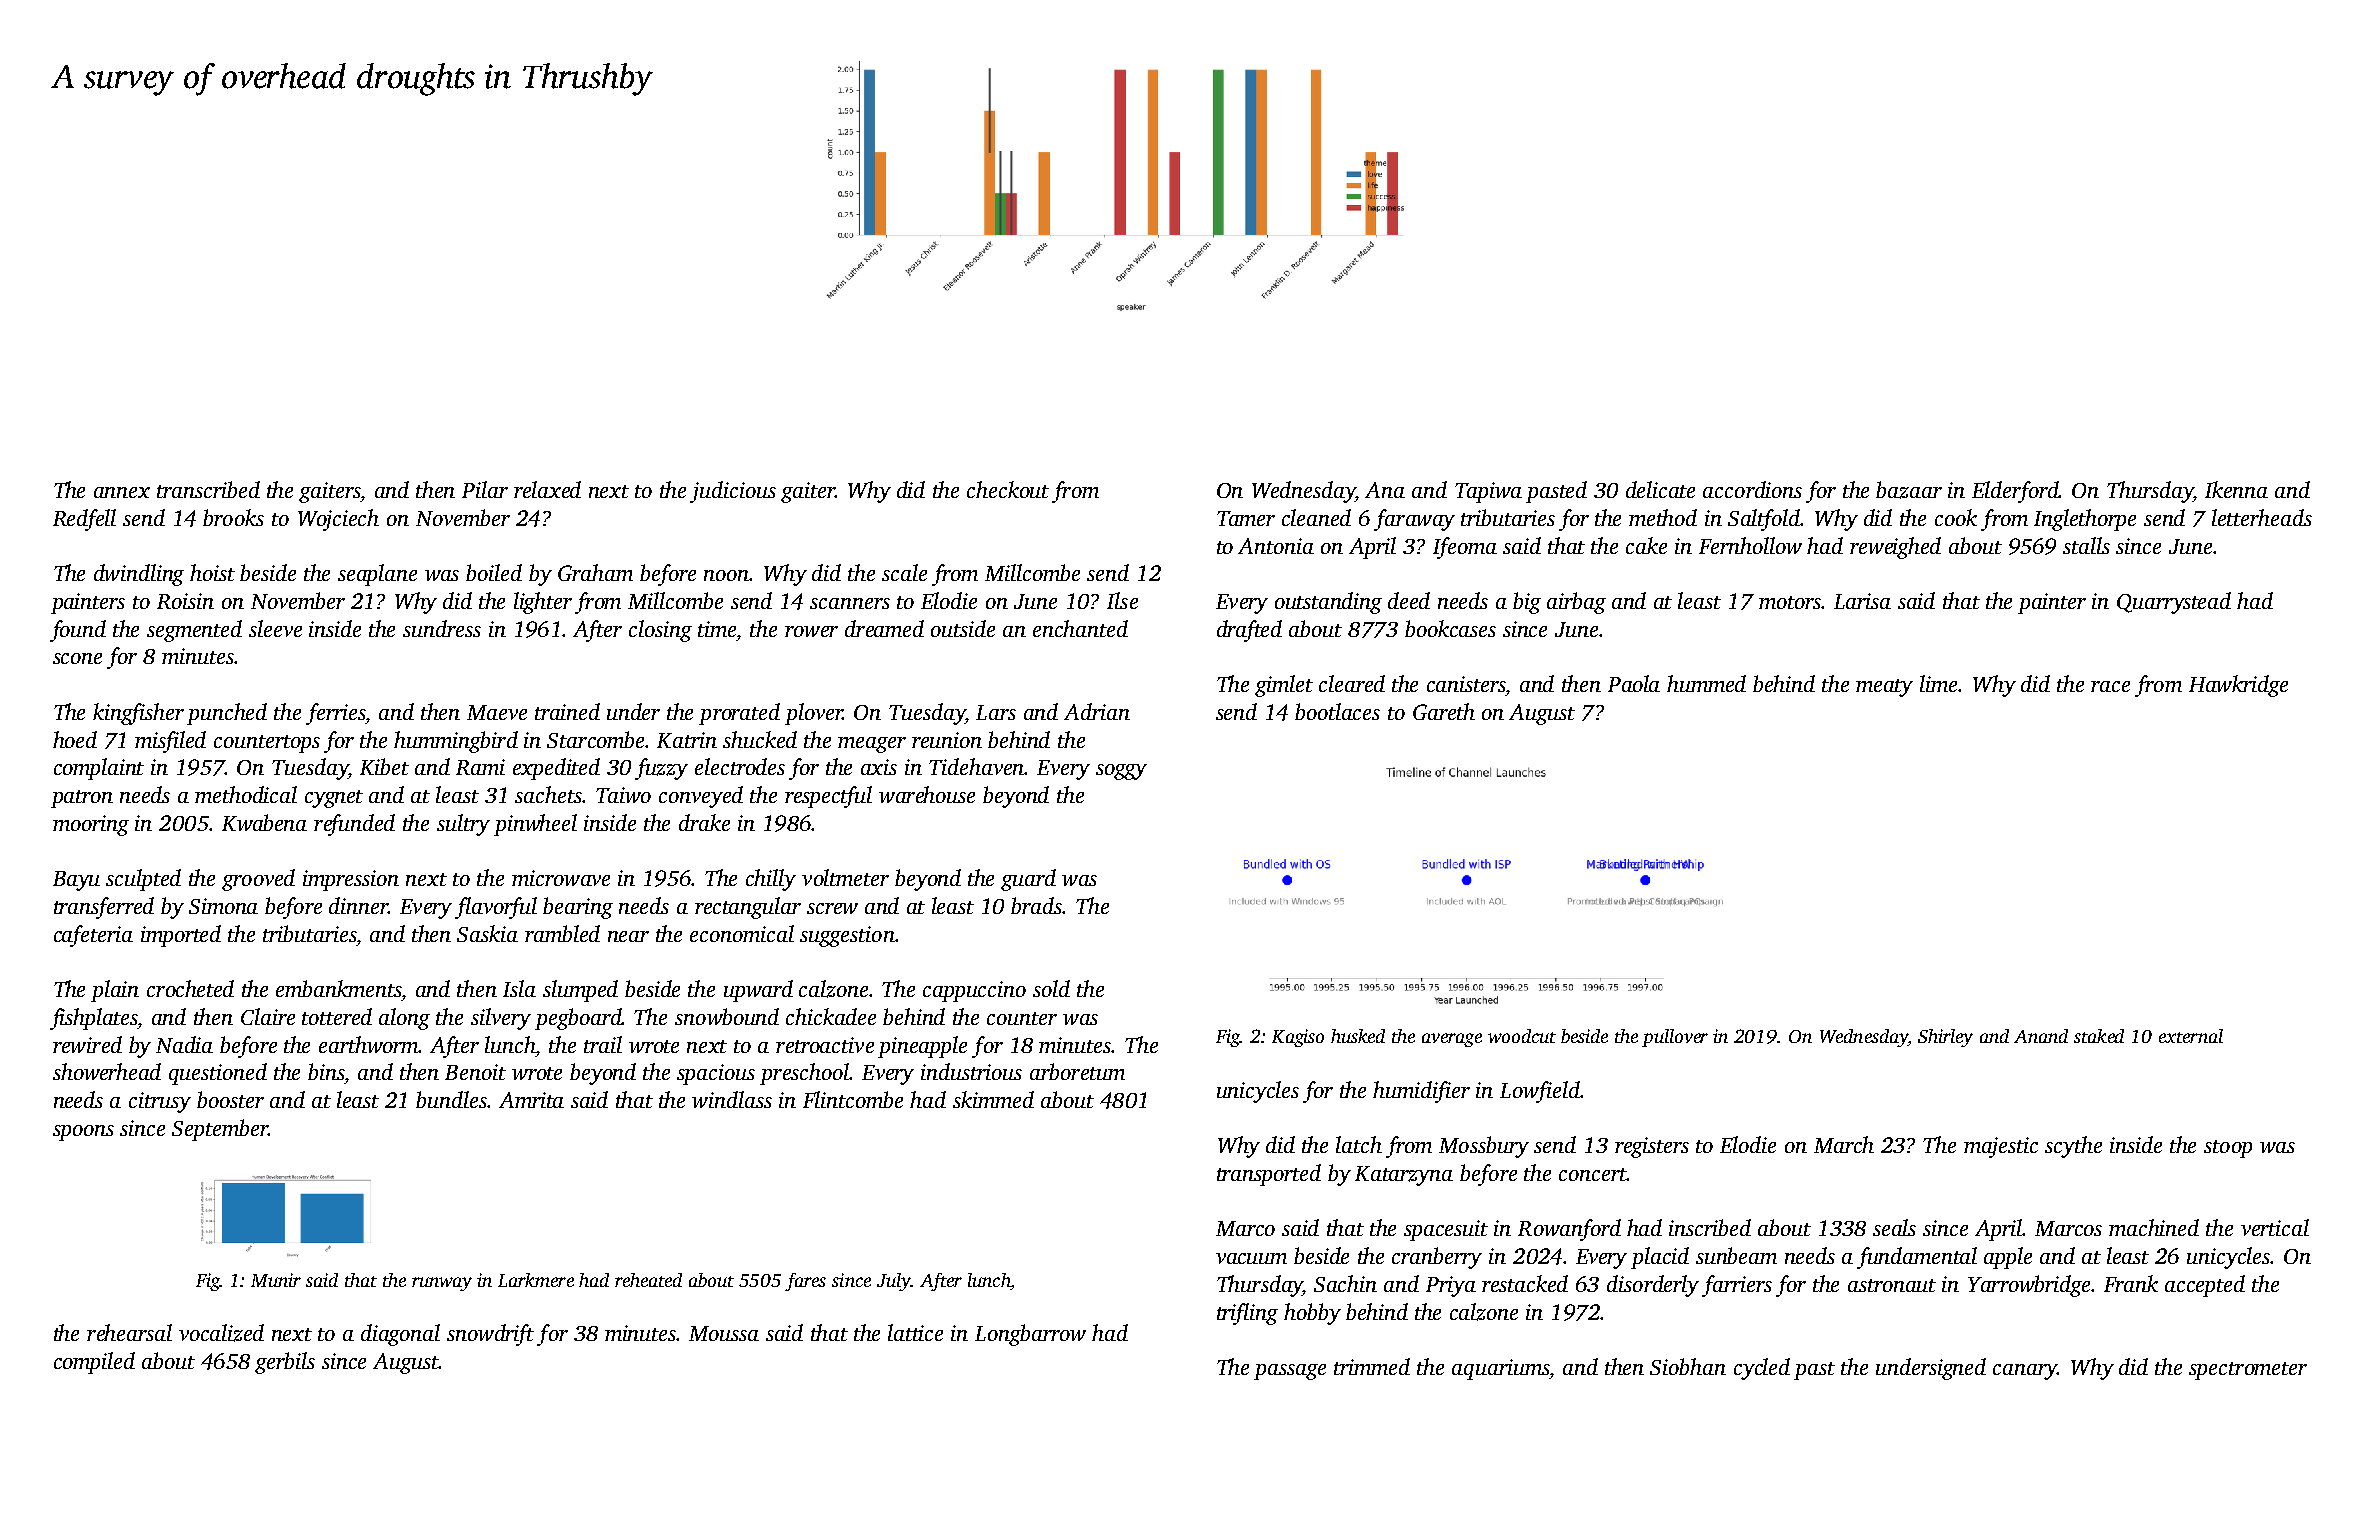  Describe the element at coordinates (377, 575) in the image. I see `seaplane` at that location.
